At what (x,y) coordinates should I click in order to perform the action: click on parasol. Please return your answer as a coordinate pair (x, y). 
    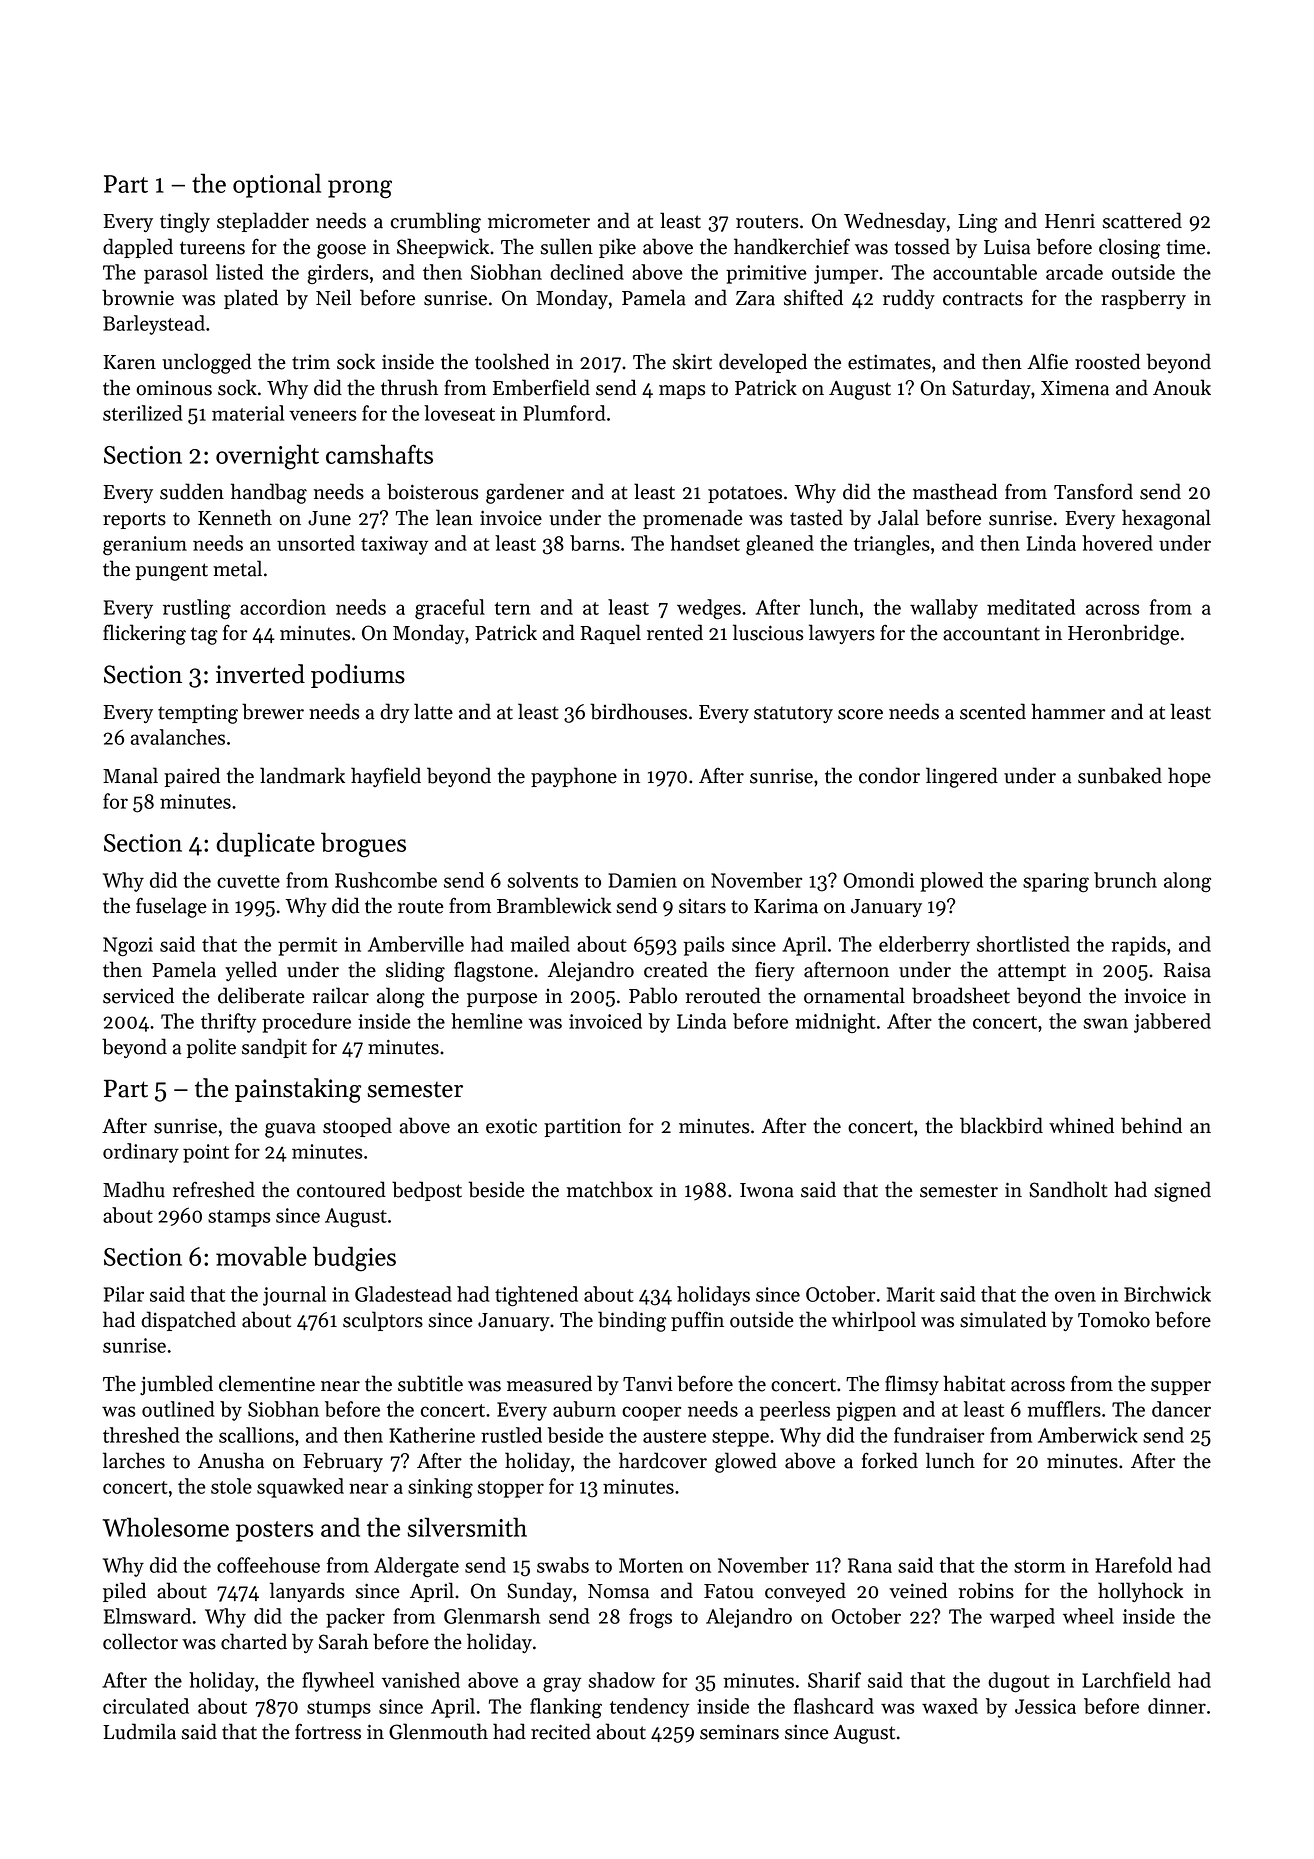
    Looking at the image, I should click on (176, 274).
